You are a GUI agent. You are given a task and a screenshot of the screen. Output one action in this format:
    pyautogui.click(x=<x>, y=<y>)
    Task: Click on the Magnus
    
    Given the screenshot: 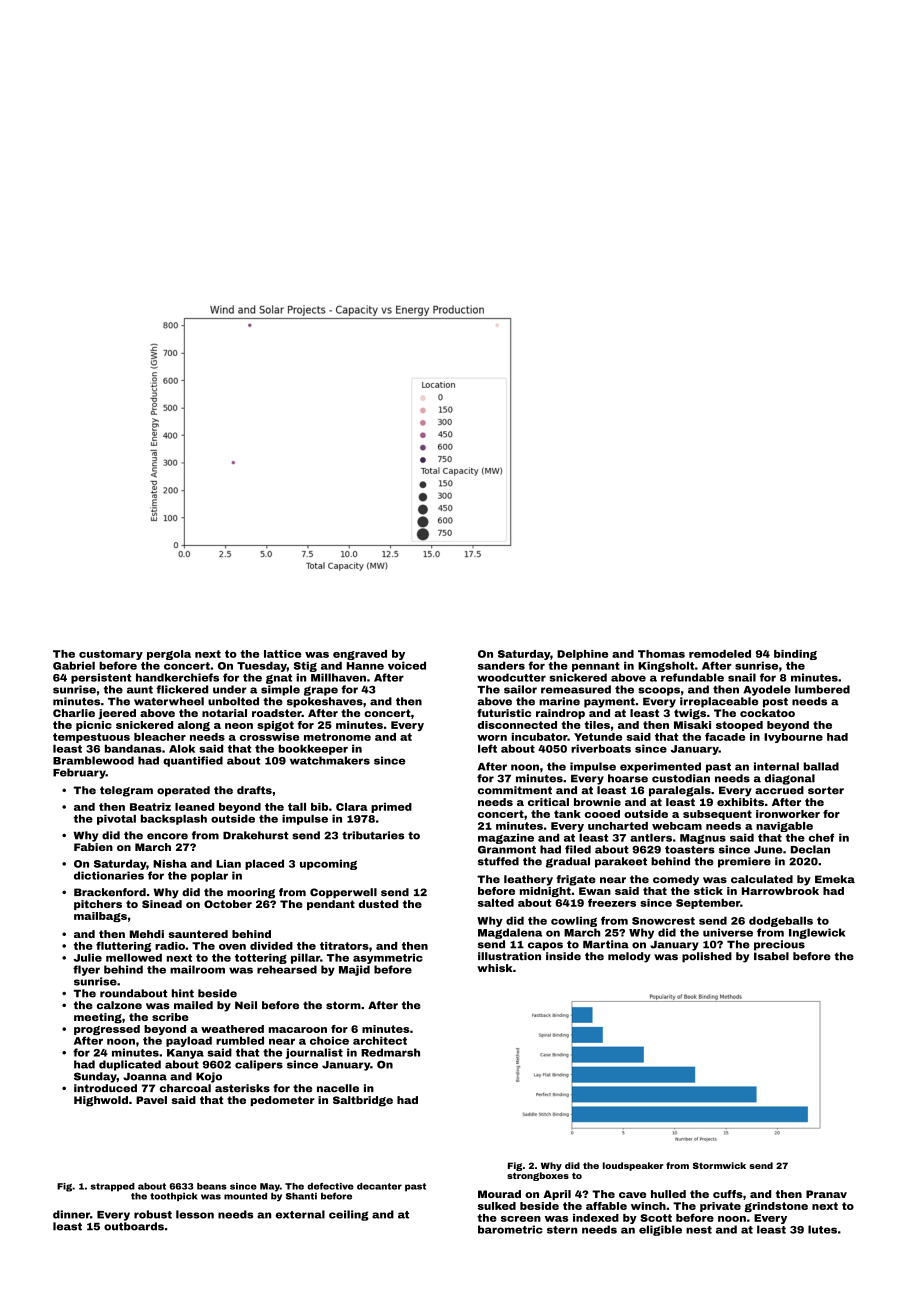 What is the action you would take?
    pyautogui.click(x=703, y=839)
